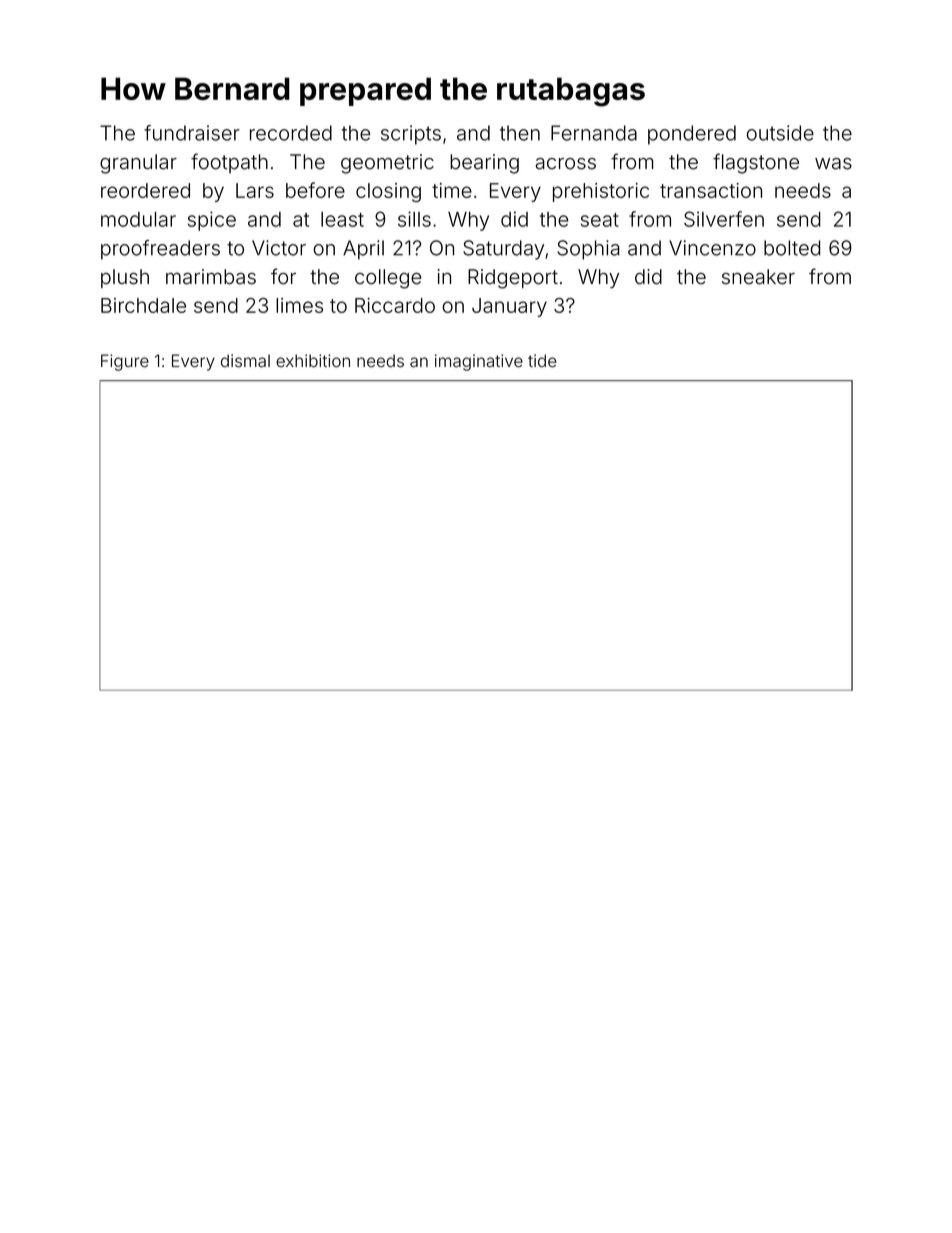  Describe the element at coordinates (414, 219) in the image. I see `sills` at that location.
